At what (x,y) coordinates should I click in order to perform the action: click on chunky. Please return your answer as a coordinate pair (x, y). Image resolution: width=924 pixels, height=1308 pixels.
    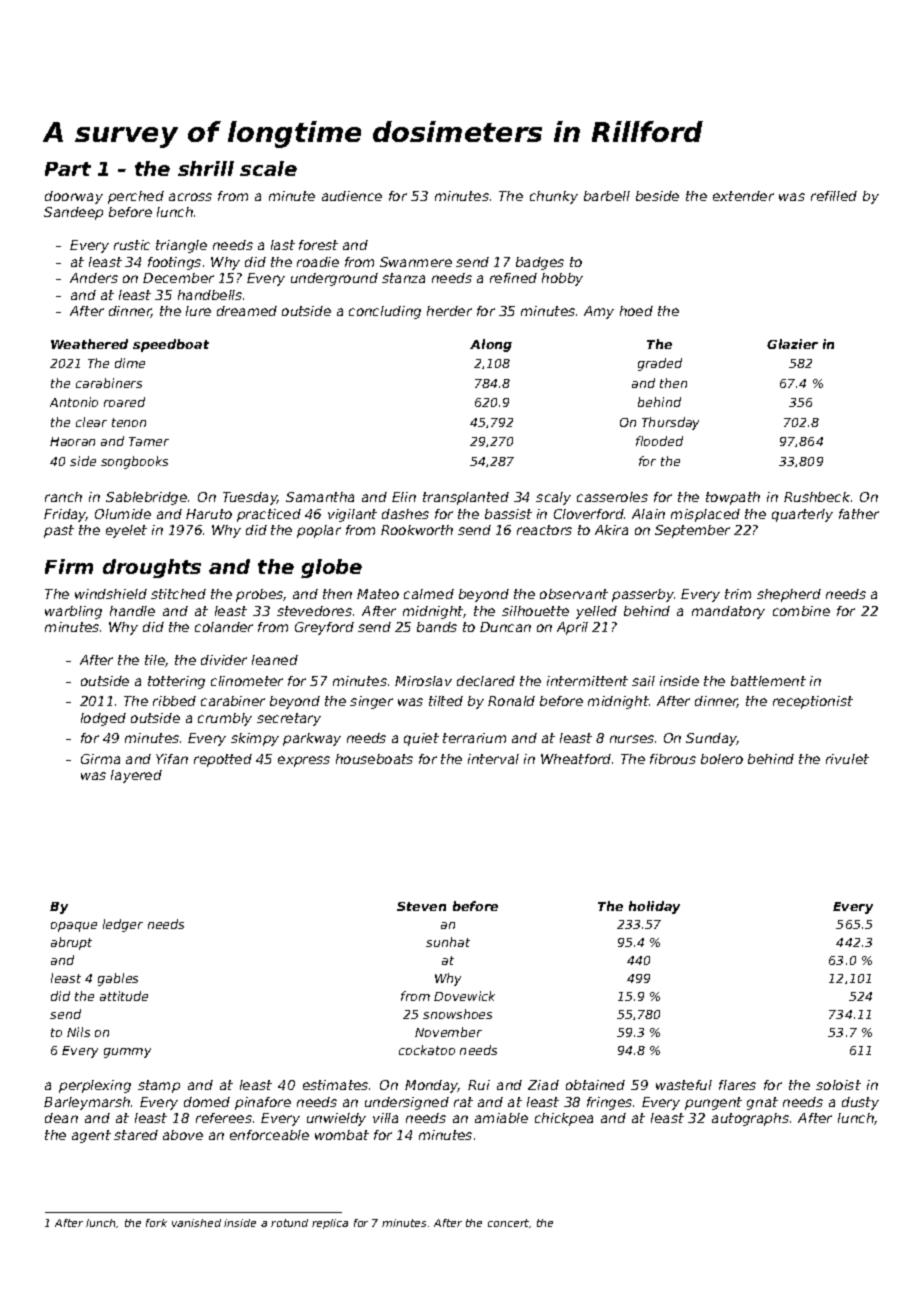
    Looking at the image, I should click on (554, 197).
